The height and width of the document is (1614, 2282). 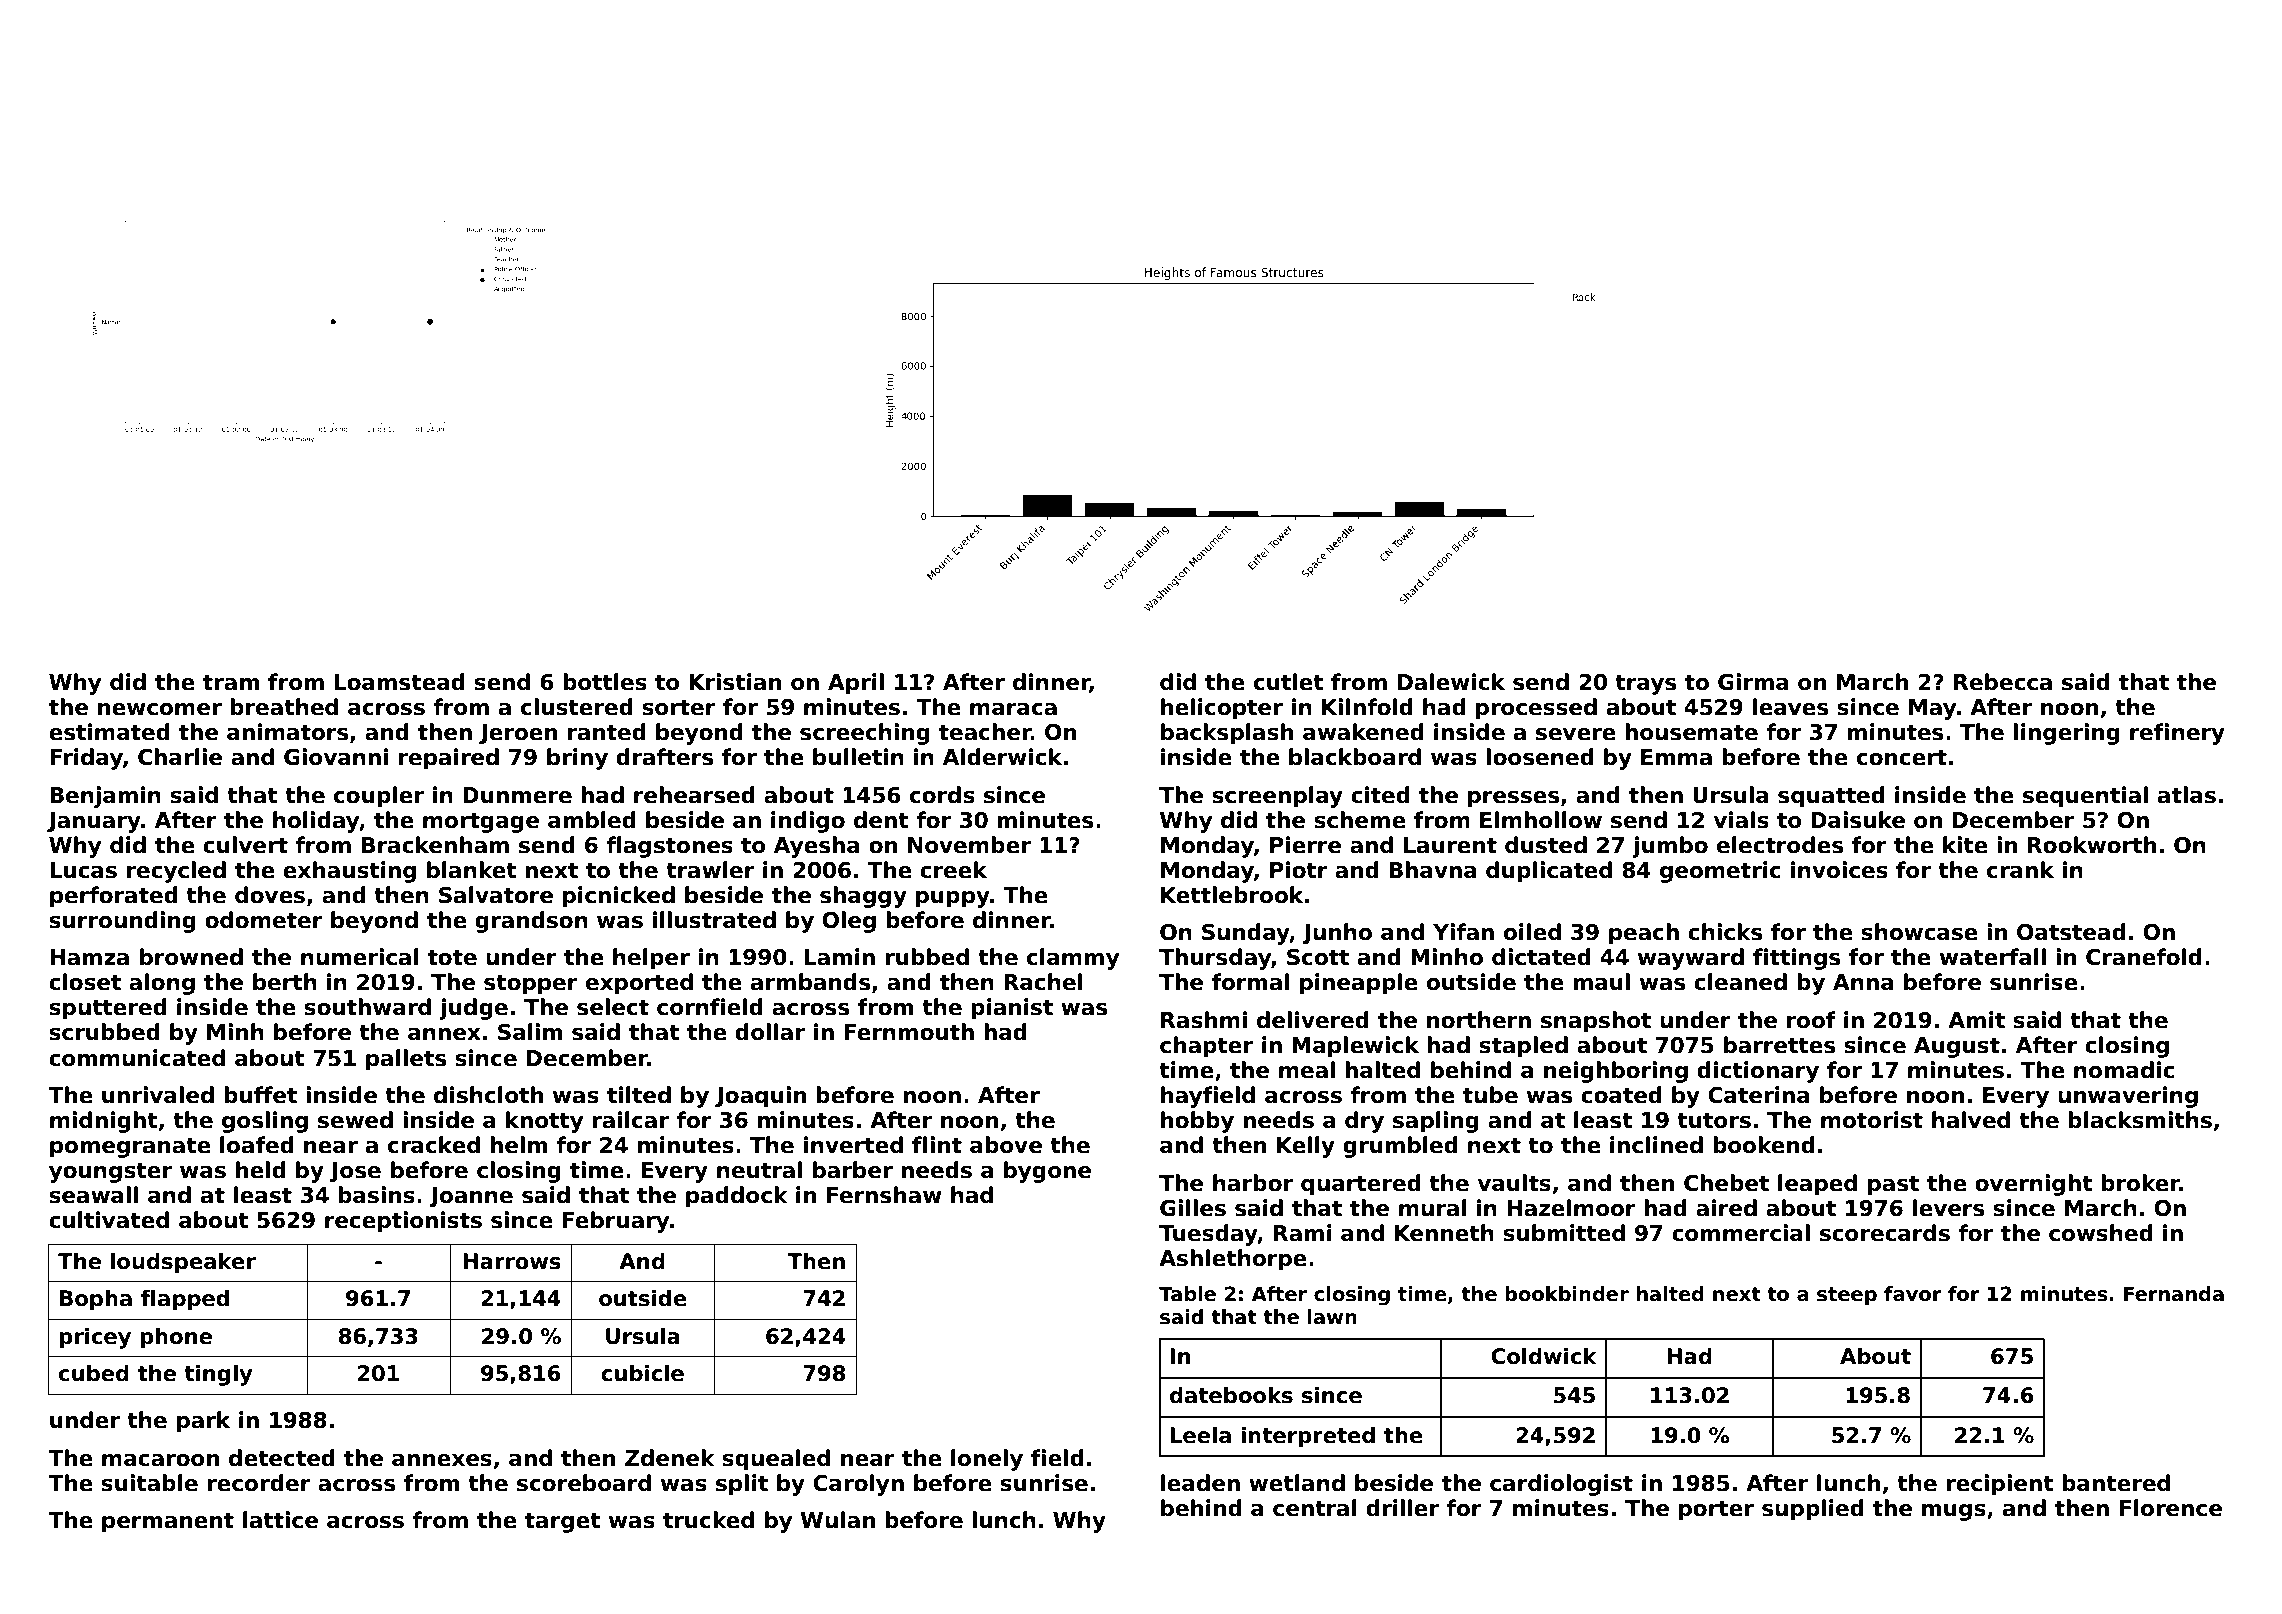 What do you see at coordinates (2085, 797) in the document?
I see `sequential` at bounding box center [2085, 797].
